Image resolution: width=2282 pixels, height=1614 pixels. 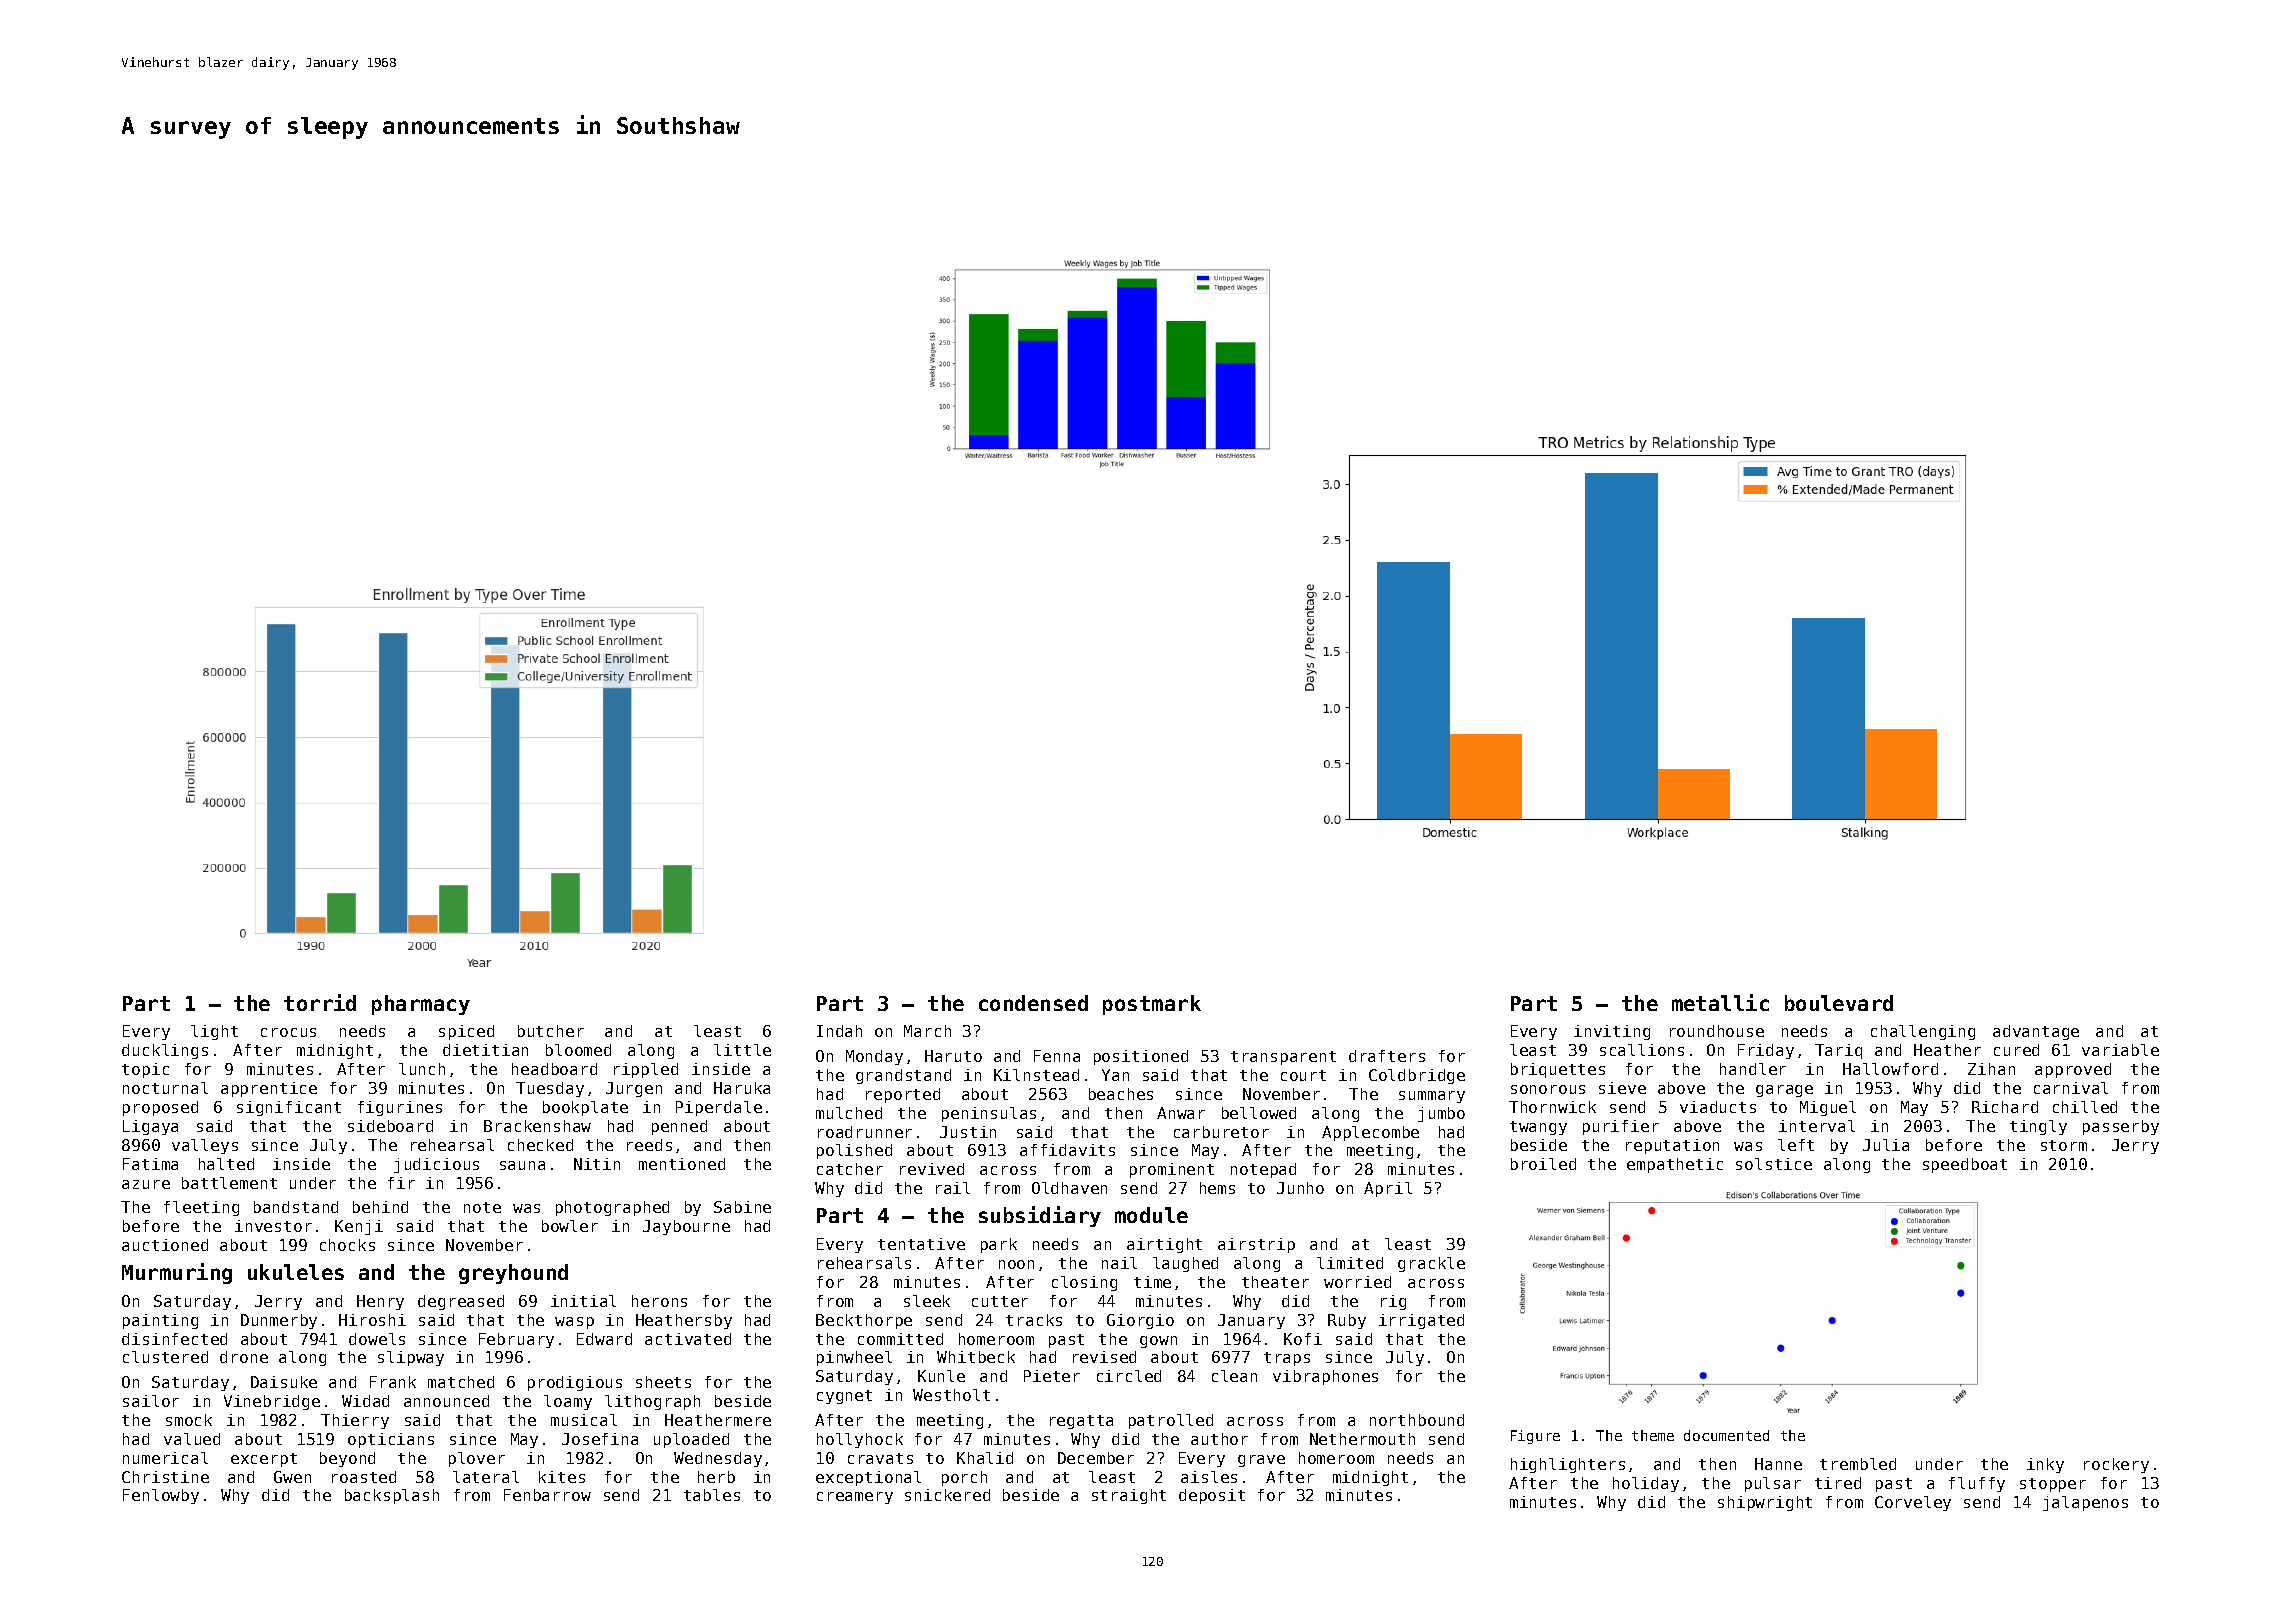 What do you see at coordinates (150, 1127) in the screenshot?
I see `Ligaya` at bounding box center [150, 1127].
